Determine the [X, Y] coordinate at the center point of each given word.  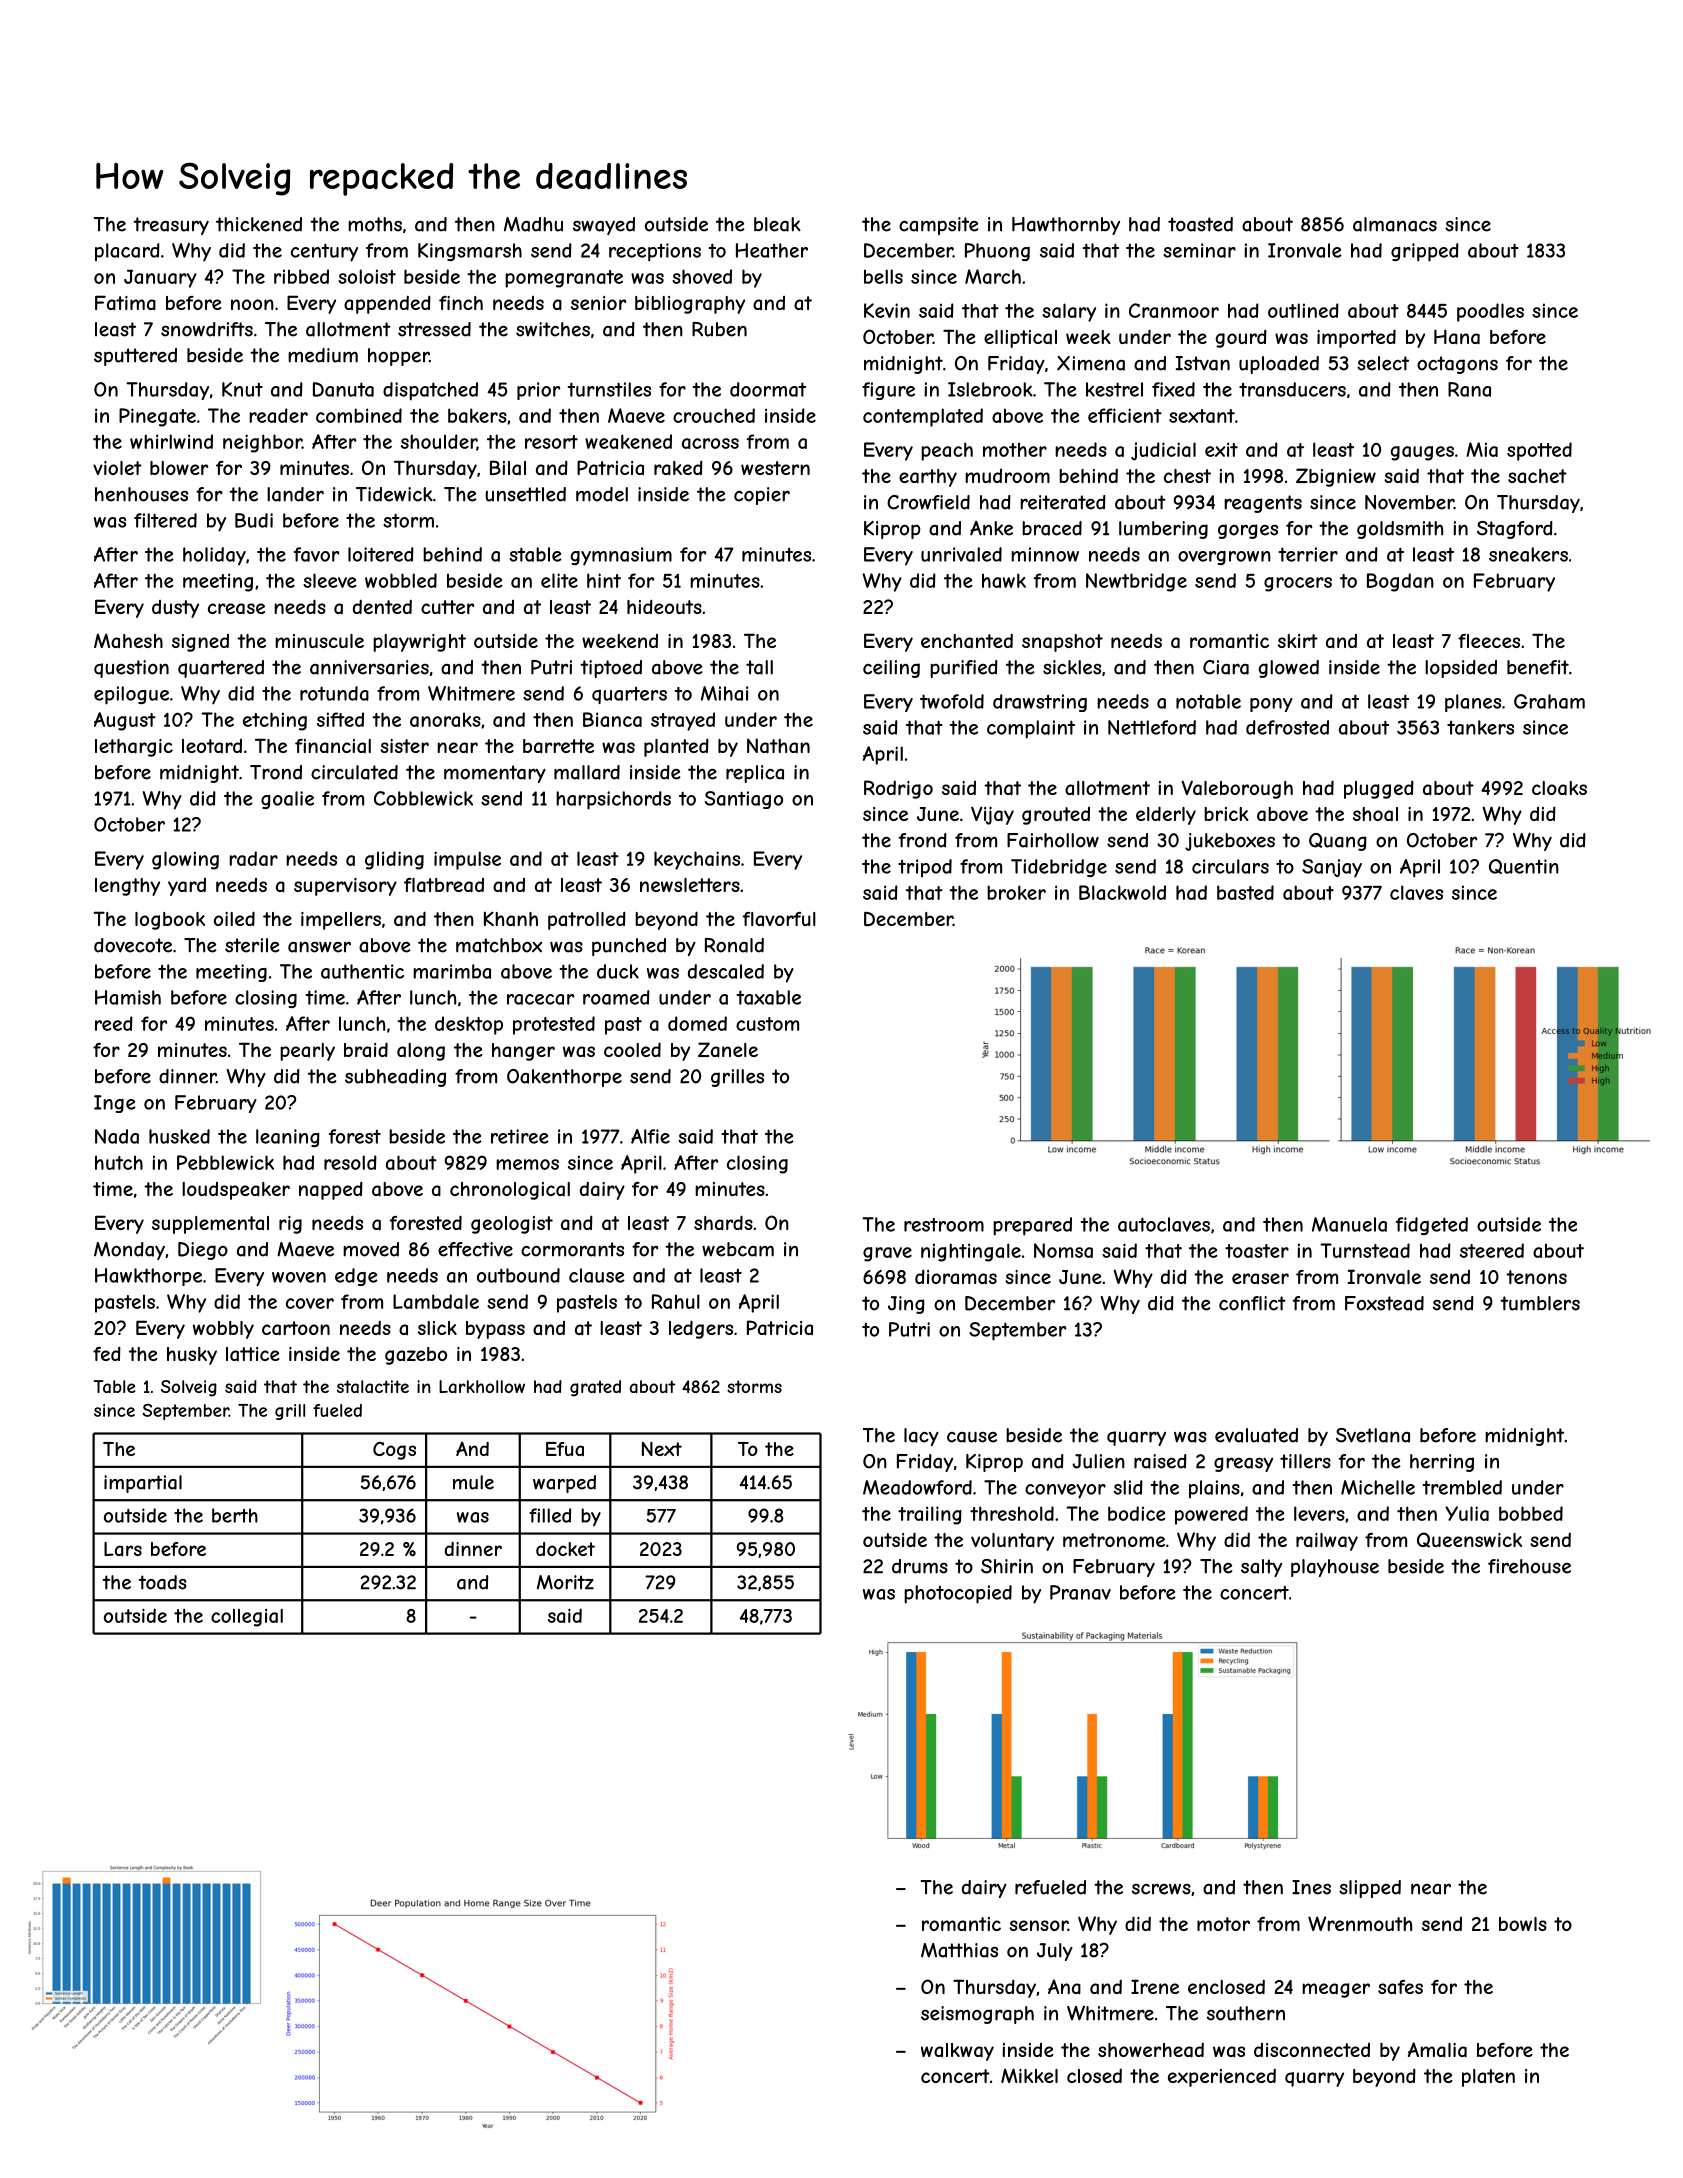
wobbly [223, 1330]
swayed [604, 226]
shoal [1375, 814]
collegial [247, 1618]
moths [375, 224]
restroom [944, 1225]
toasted [1200, 224]
